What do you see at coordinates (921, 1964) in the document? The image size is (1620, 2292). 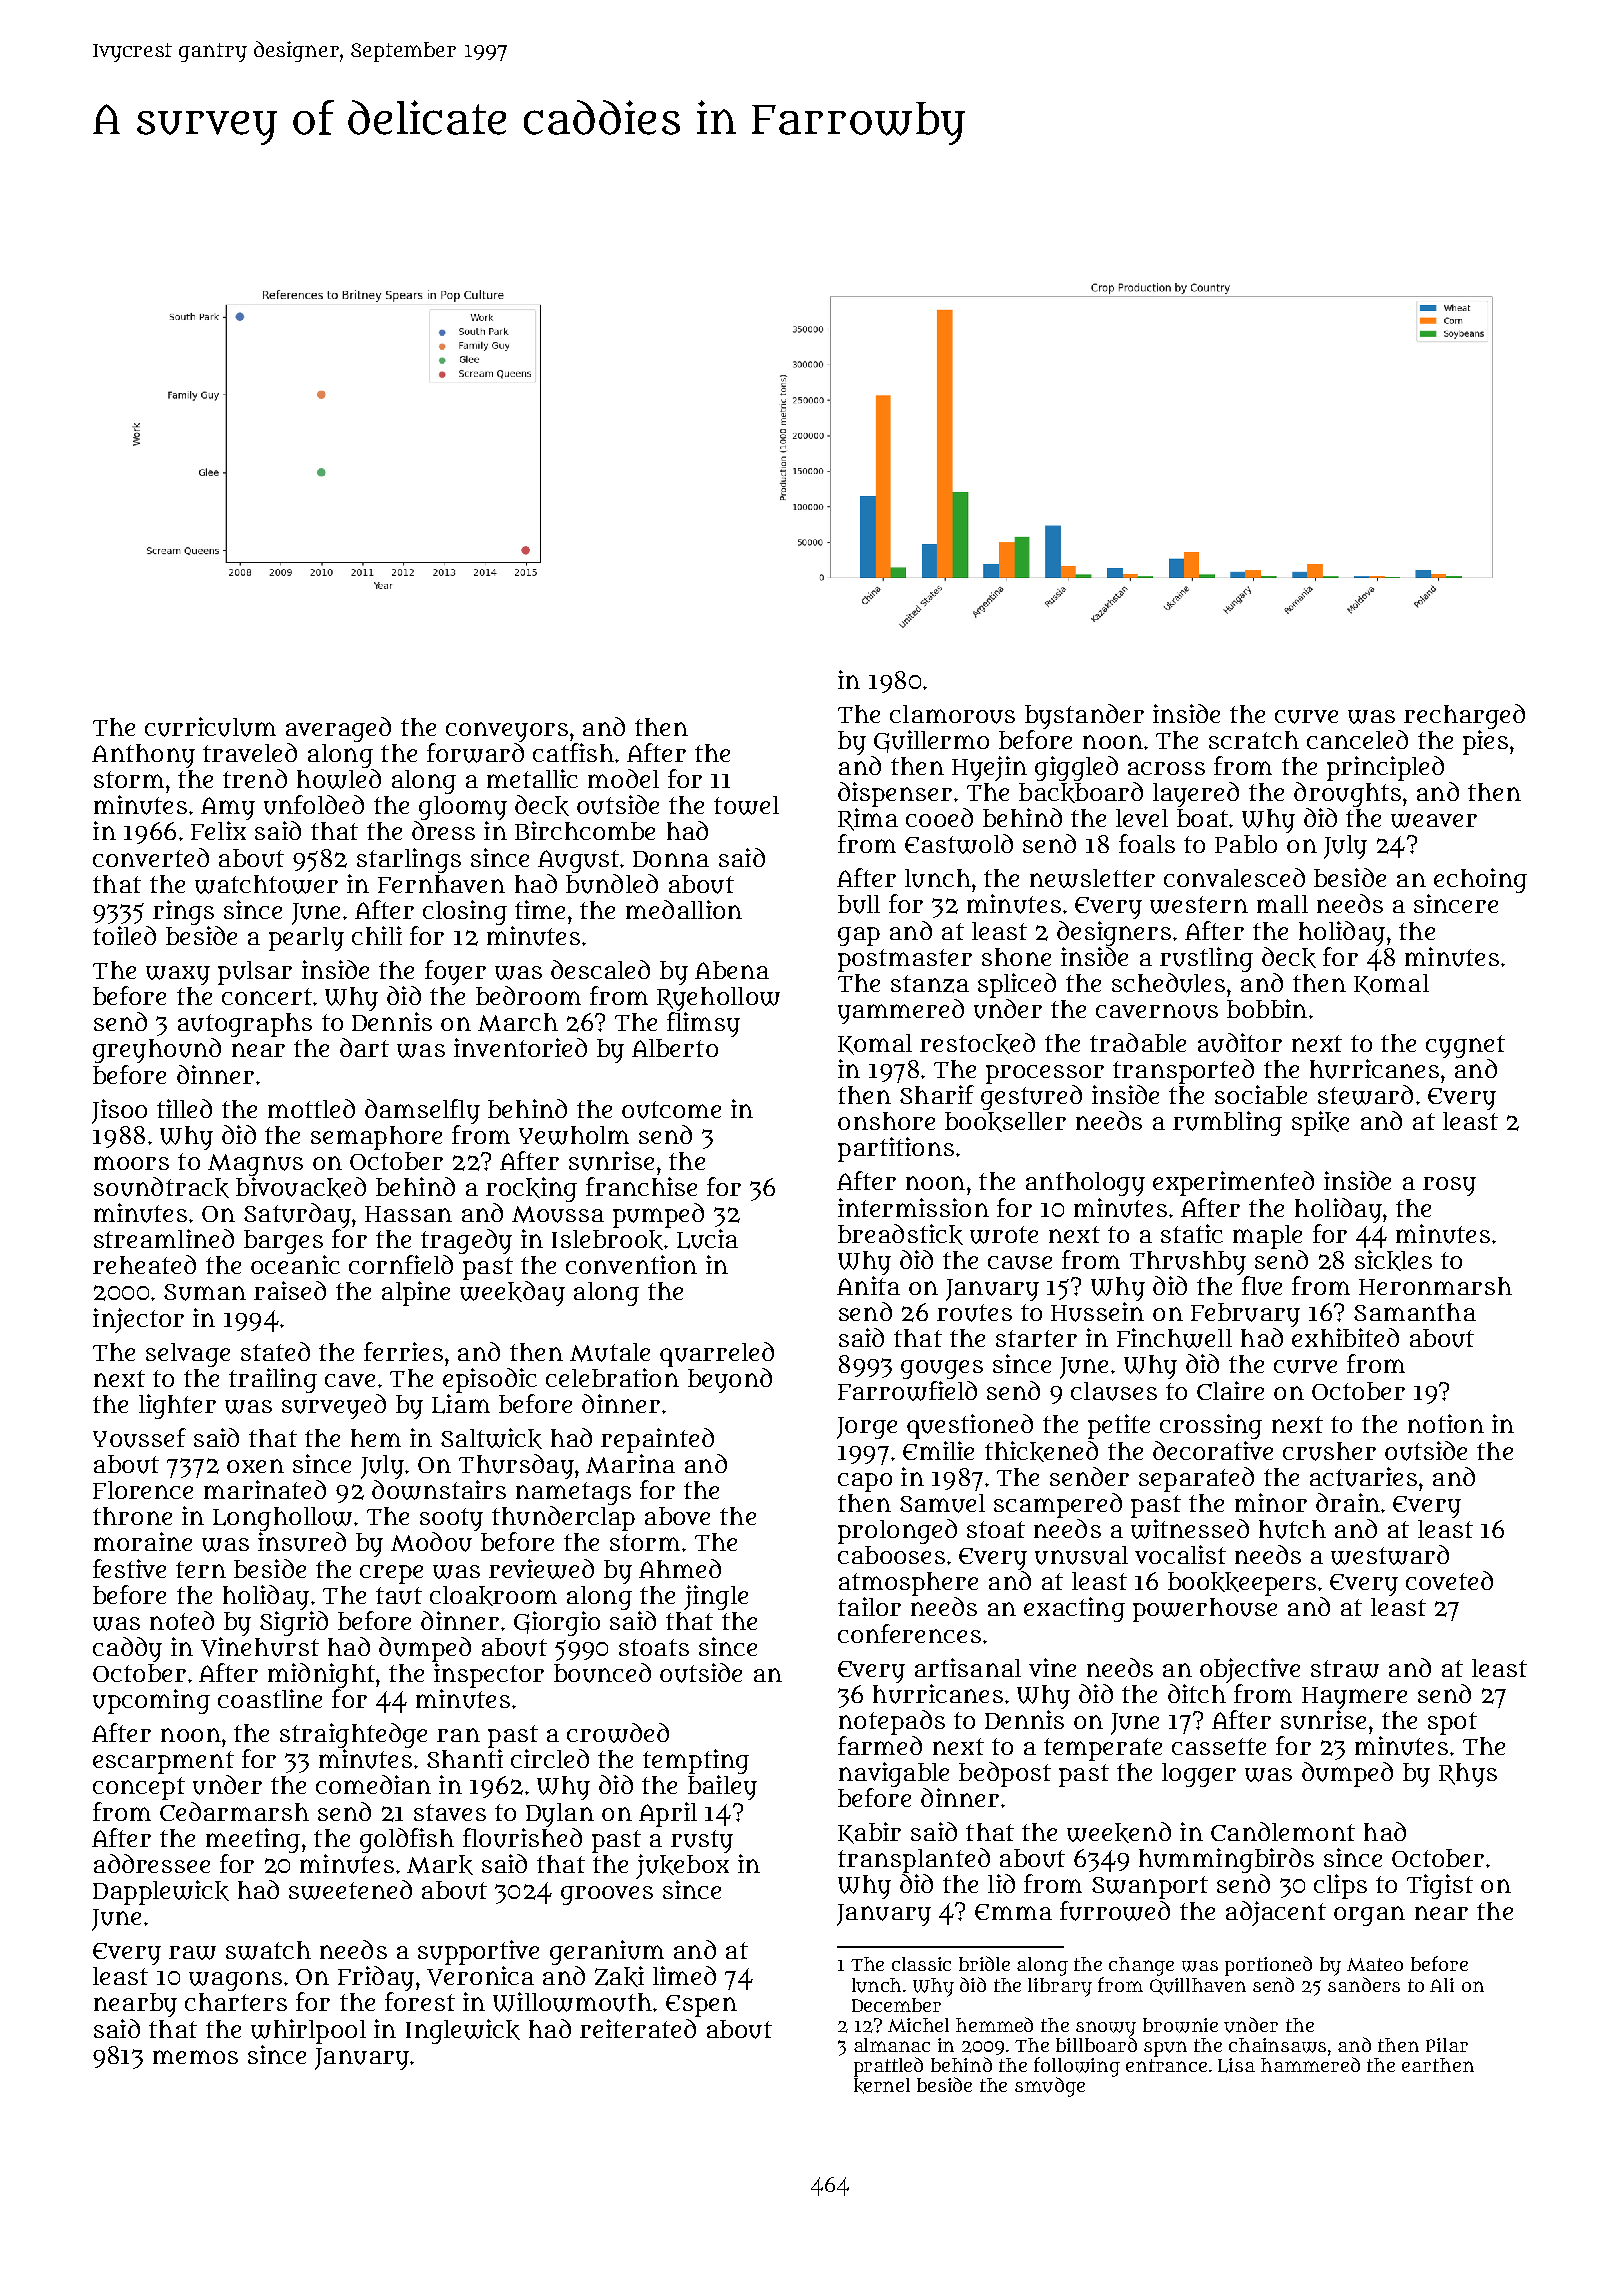 I see `classic` at bounding box center [921, 1964].
